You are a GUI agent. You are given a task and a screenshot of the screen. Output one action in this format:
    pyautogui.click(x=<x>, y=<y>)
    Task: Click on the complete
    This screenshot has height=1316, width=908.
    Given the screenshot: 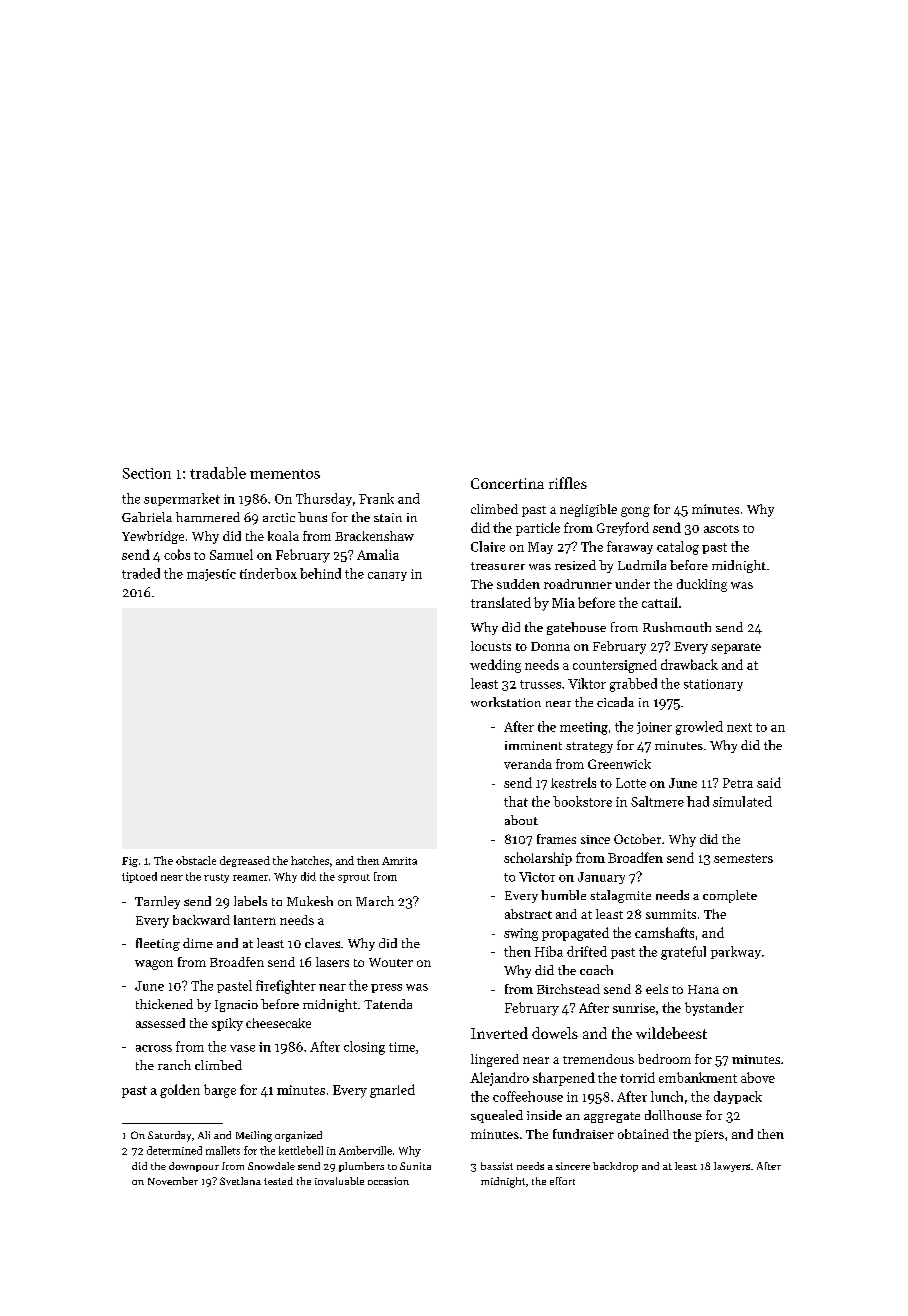 What is the action you would take?
    pyautogui.click(x=730, y=896)
